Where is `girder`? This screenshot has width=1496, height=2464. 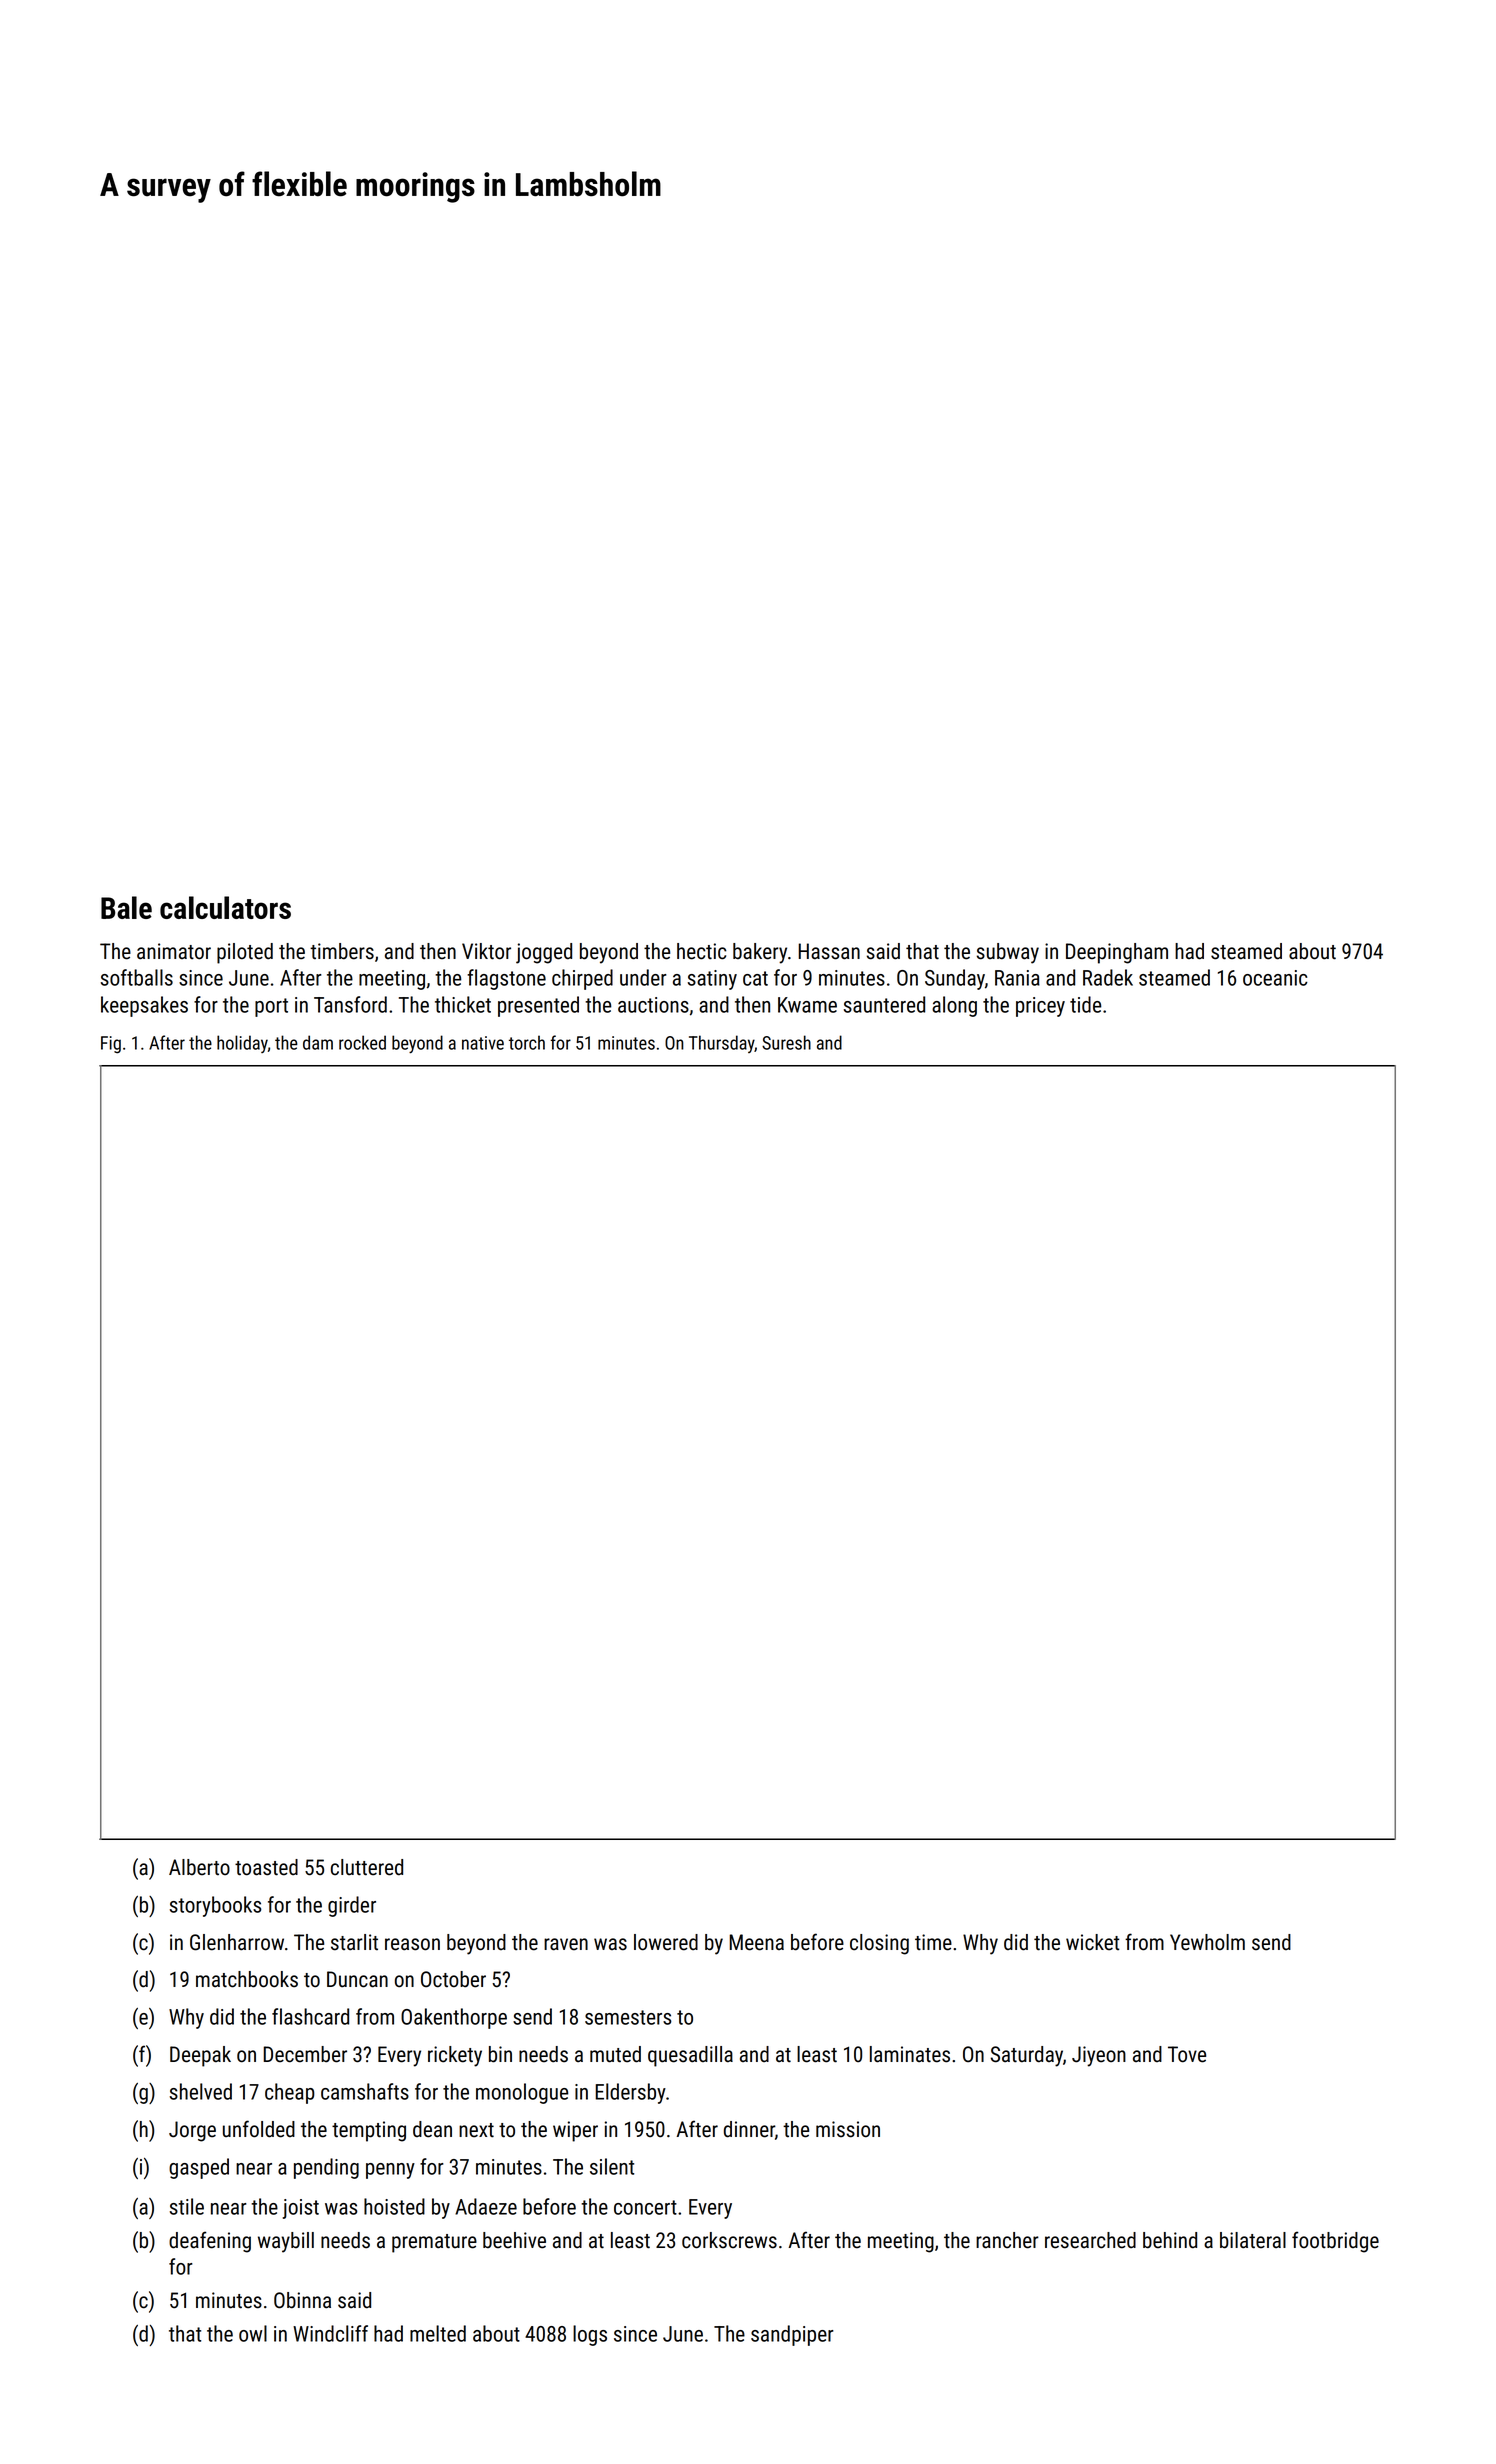
girder is located at coordinates (352, 1906).
